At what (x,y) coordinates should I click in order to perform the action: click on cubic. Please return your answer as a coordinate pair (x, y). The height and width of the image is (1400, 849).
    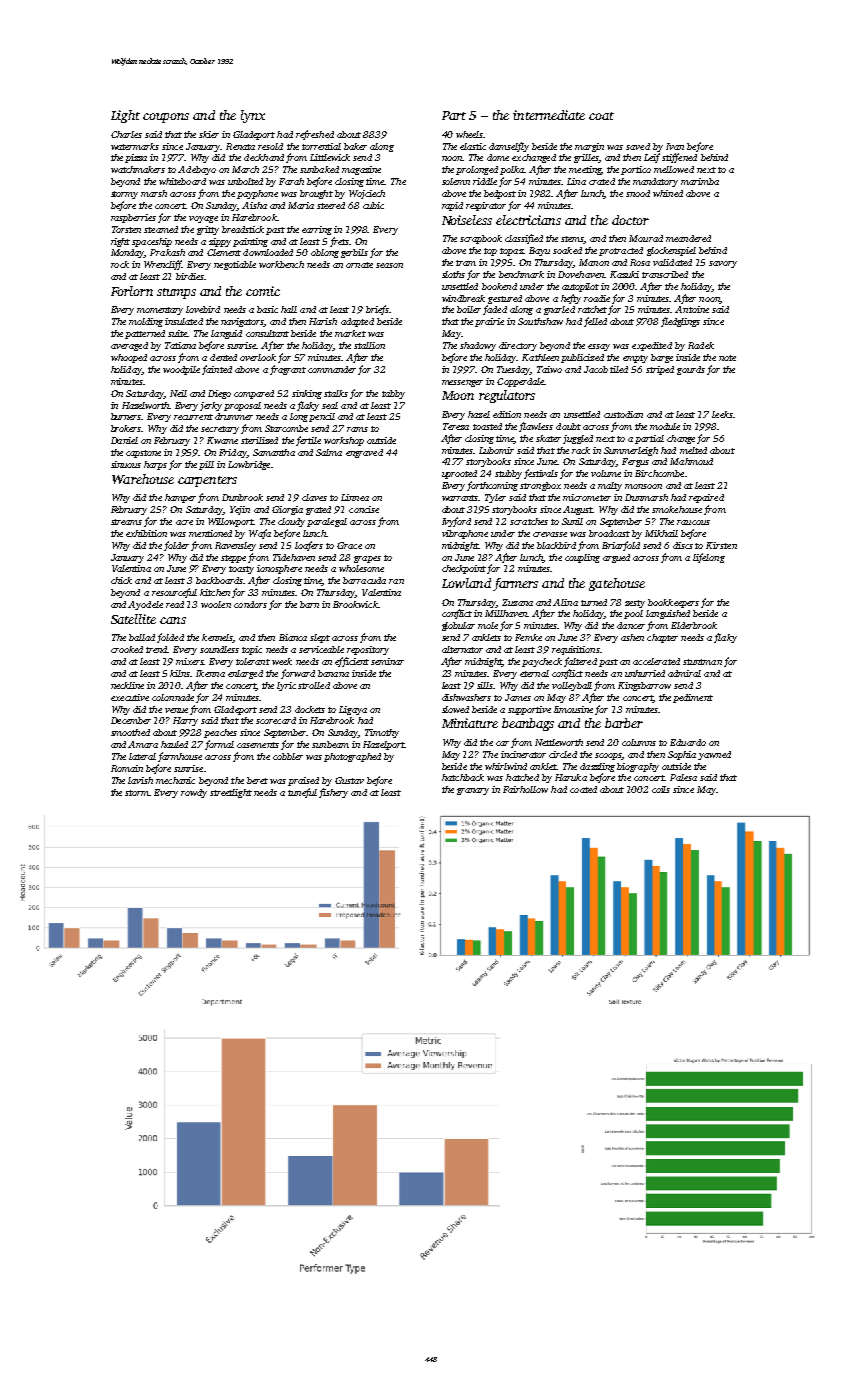
    Looking at the image, I should click on (373, 205).
